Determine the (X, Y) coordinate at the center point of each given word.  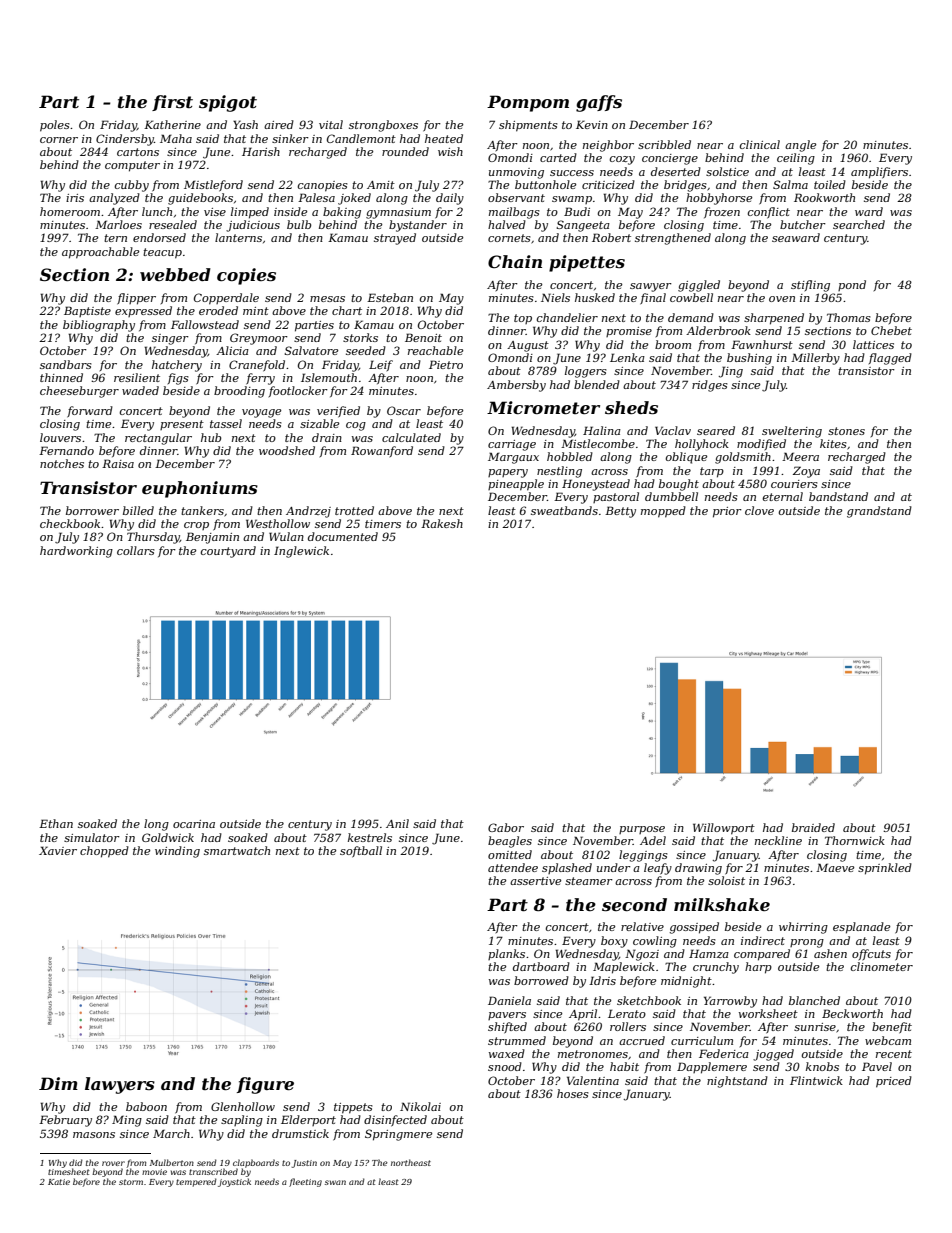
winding (177, 852)
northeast (411, 1162)
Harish (261, 151)
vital (331, 124)
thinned (61, 377)
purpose (642, 830)
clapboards (256, 1163)
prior (727, 512)
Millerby (815, 359)
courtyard (228, 552)
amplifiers (879, 173)
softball (361, 852)
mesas (327, 299)
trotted (354, 510)
